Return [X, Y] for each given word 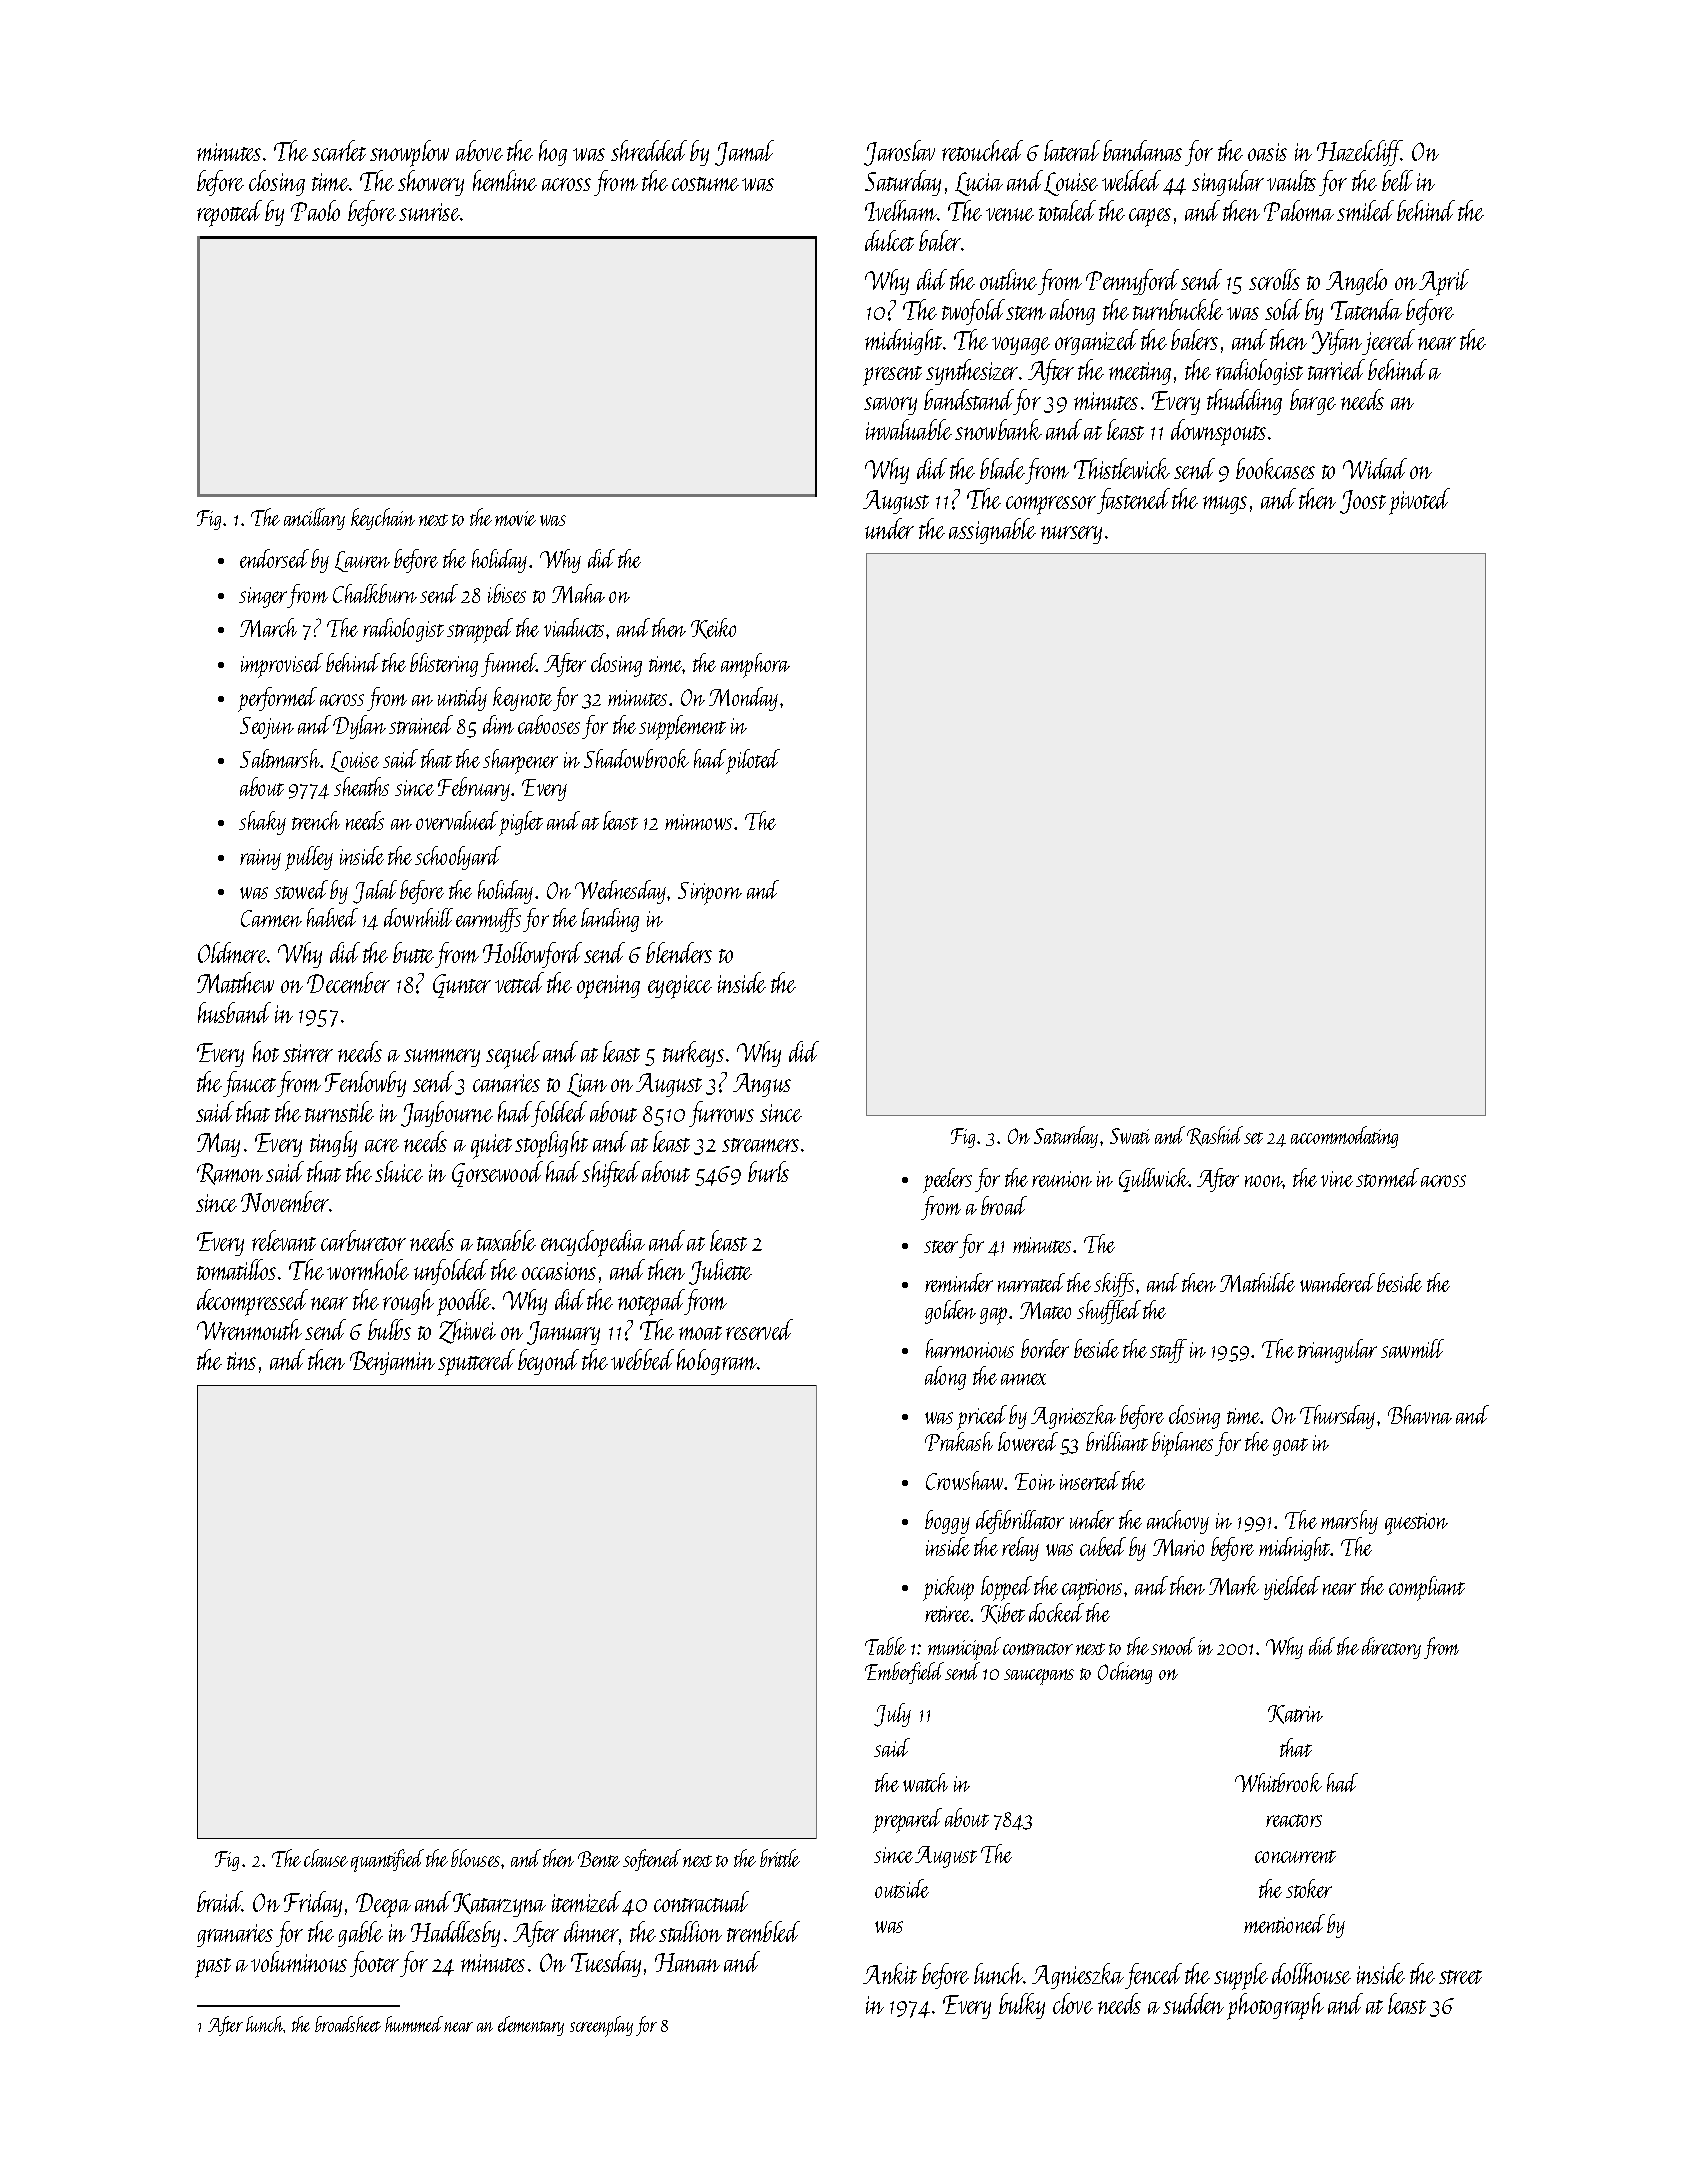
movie [515, 518]
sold [1283, 309]
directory [1391, 1648]
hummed [414, 2024]
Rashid [1215, 1136]
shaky [262, 823]
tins [241, 1361]
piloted [753, 761]
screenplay [601, 2026]
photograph [1275, 2006]
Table [885, 1646]
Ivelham [901, 210]
